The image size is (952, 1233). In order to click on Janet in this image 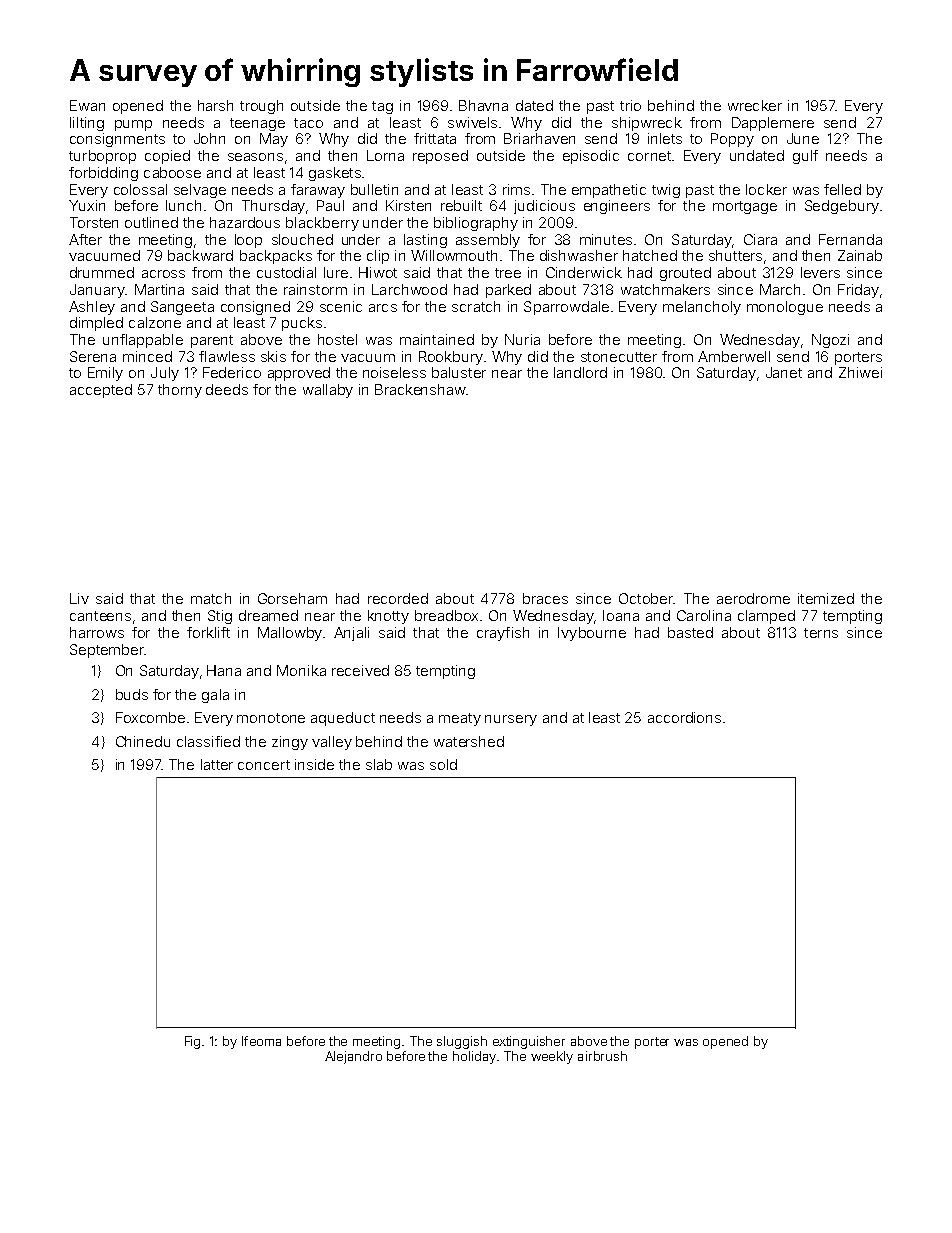, I will do `click(784, 372)`.
